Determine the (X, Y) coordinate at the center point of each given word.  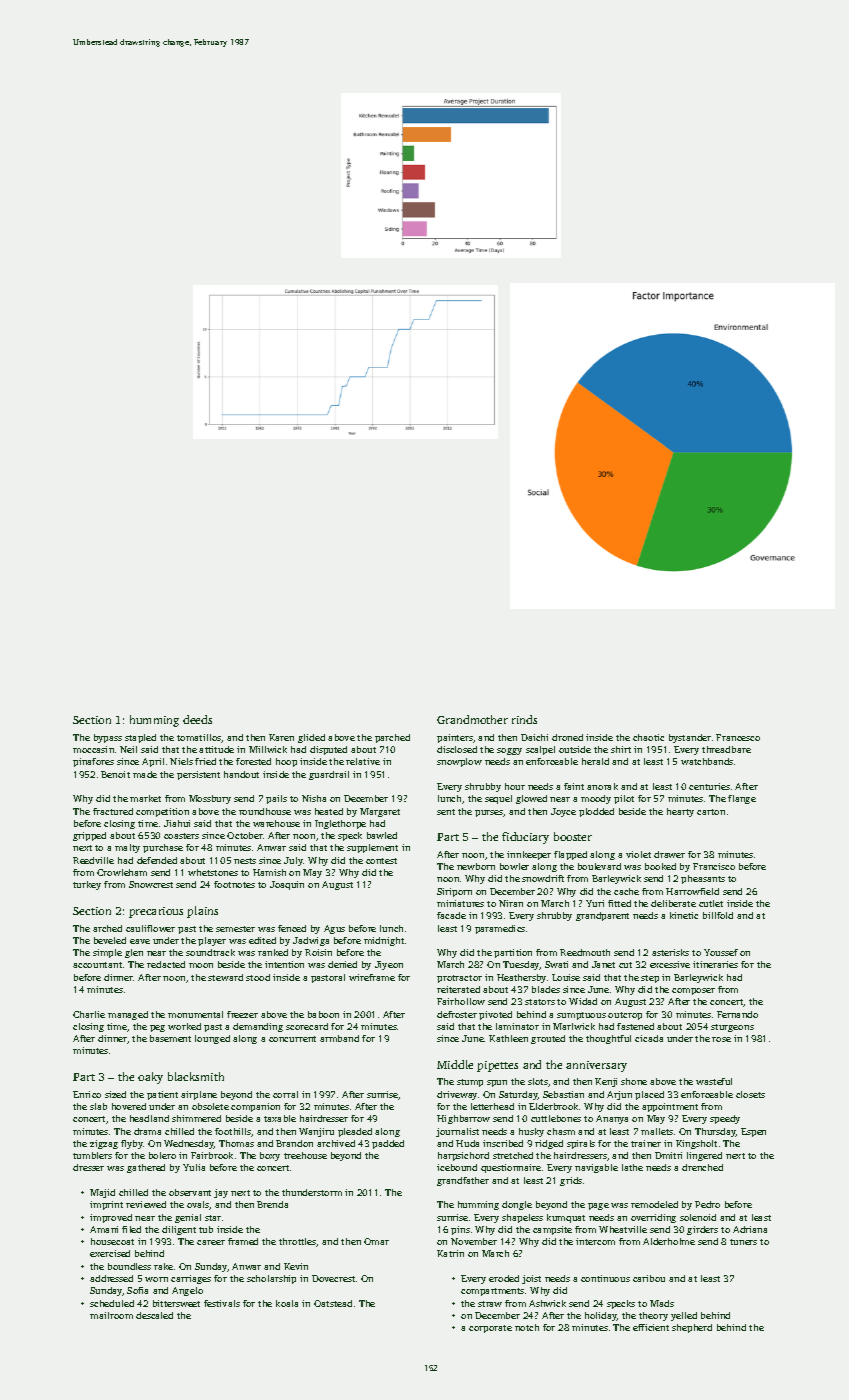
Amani (104, 1229)
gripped (89, 836)
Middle (455, 1064)
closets (750, 1094)
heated (329, 811)
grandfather (463, 1181)
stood (258, 977)
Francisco (714, 866)
